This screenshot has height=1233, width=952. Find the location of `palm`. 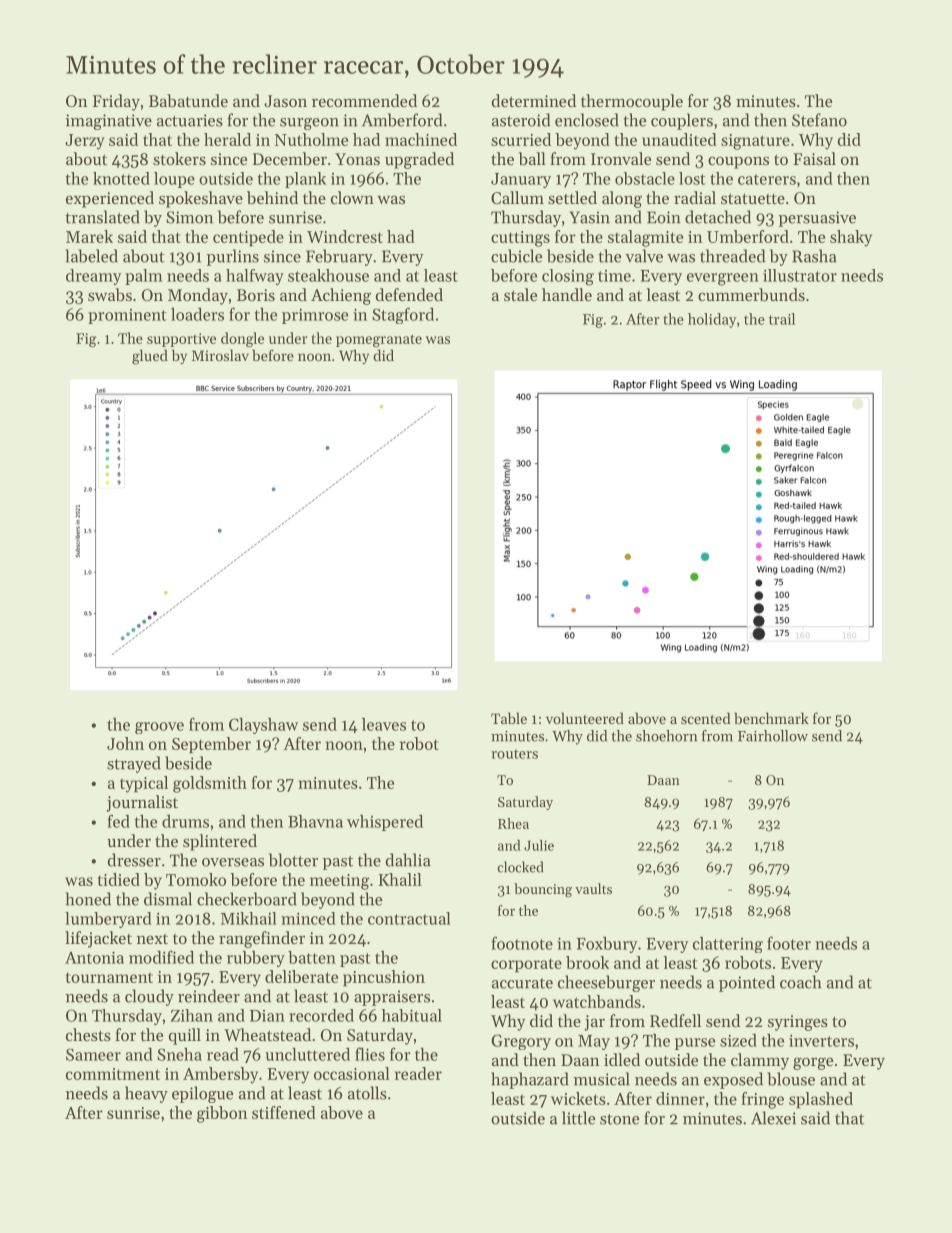

palm is located at coordinates (143, 277).
